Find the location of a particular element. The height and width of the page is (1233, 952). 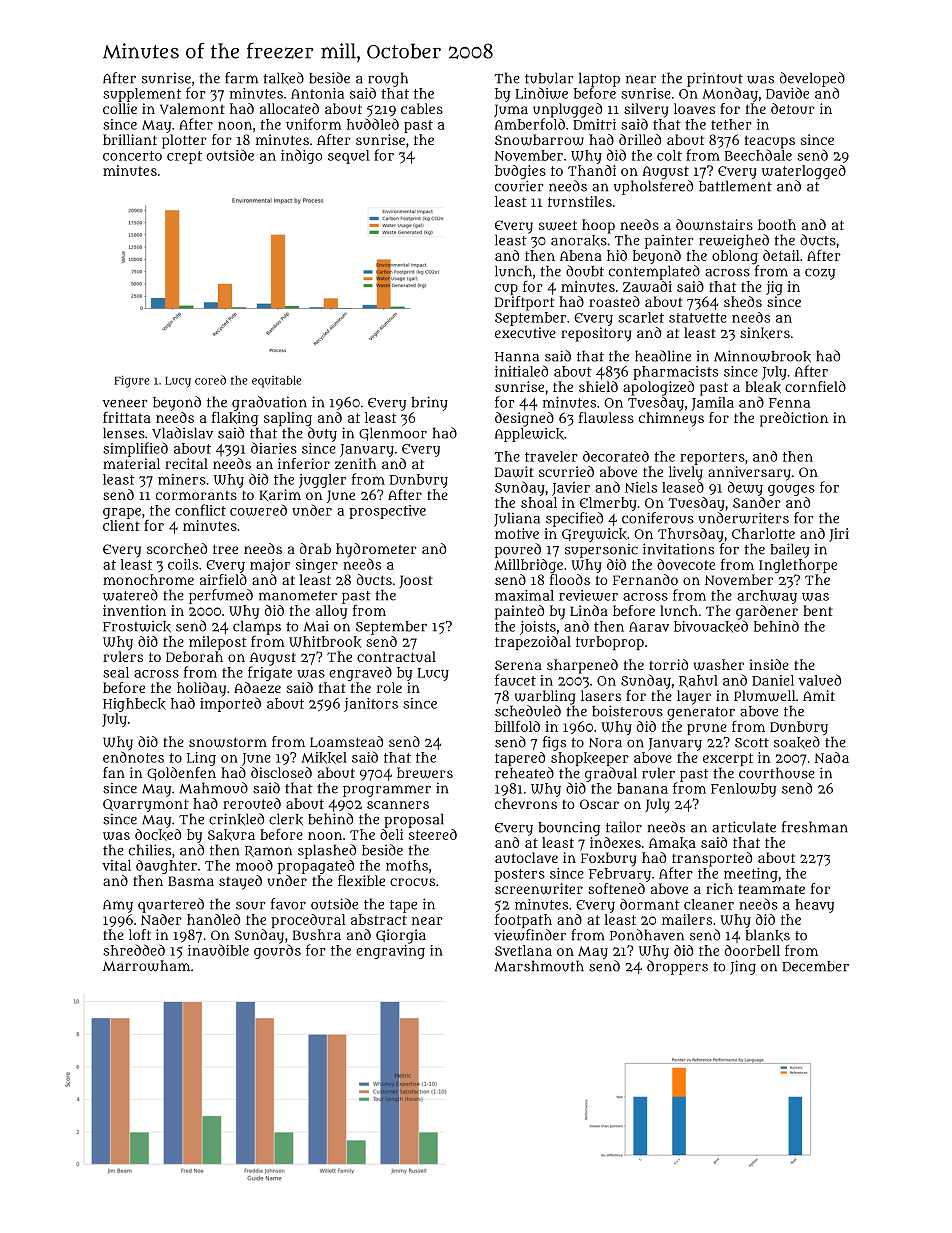

motive is located at coordinates (517, 533).
